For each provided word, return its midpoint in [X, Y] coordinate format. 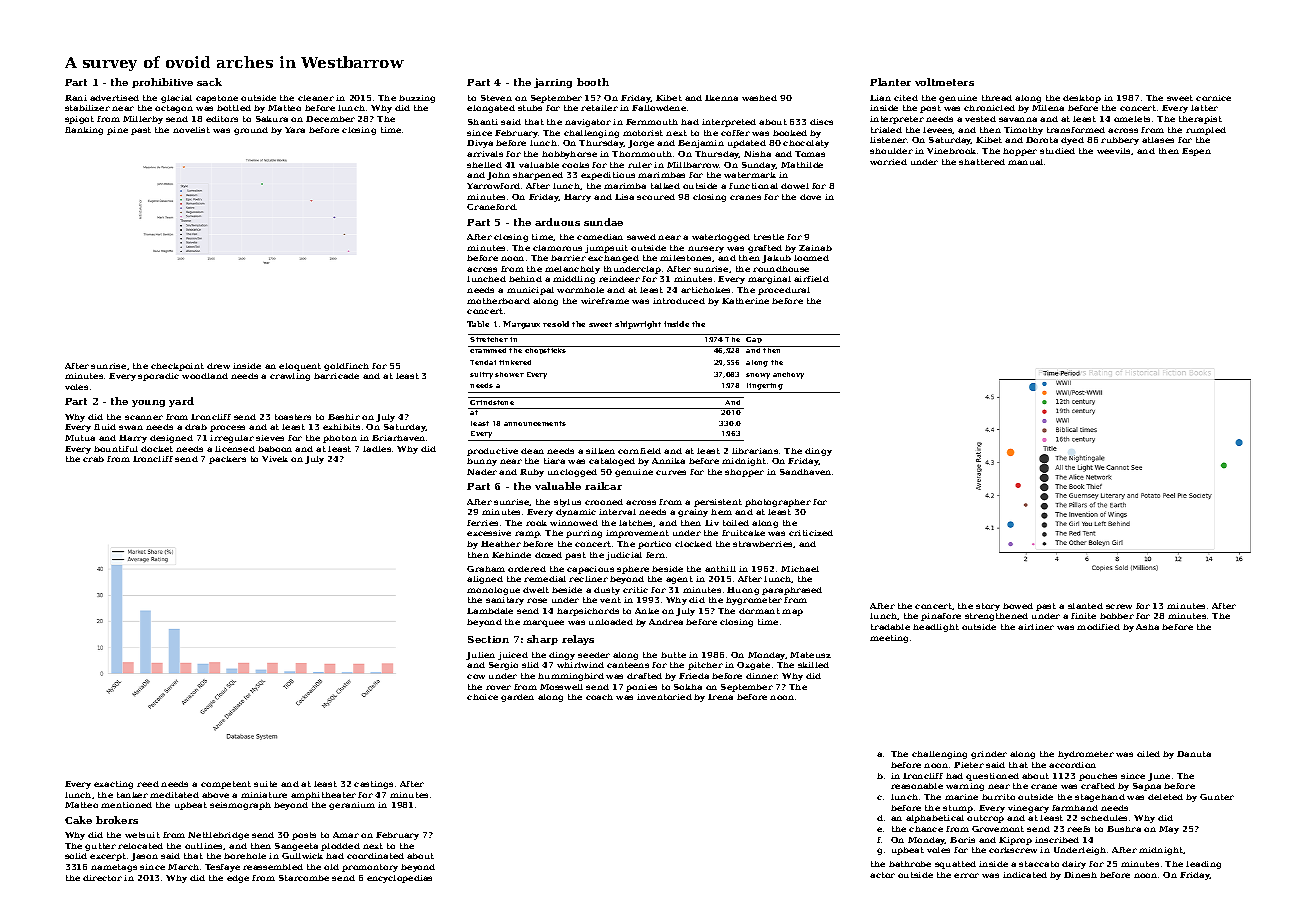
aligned [485, 580]
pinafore [941, 617]
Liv [712, 523]
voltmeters [944, 82]
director [102, 878]
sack [209, 82]
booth [593, 82]
